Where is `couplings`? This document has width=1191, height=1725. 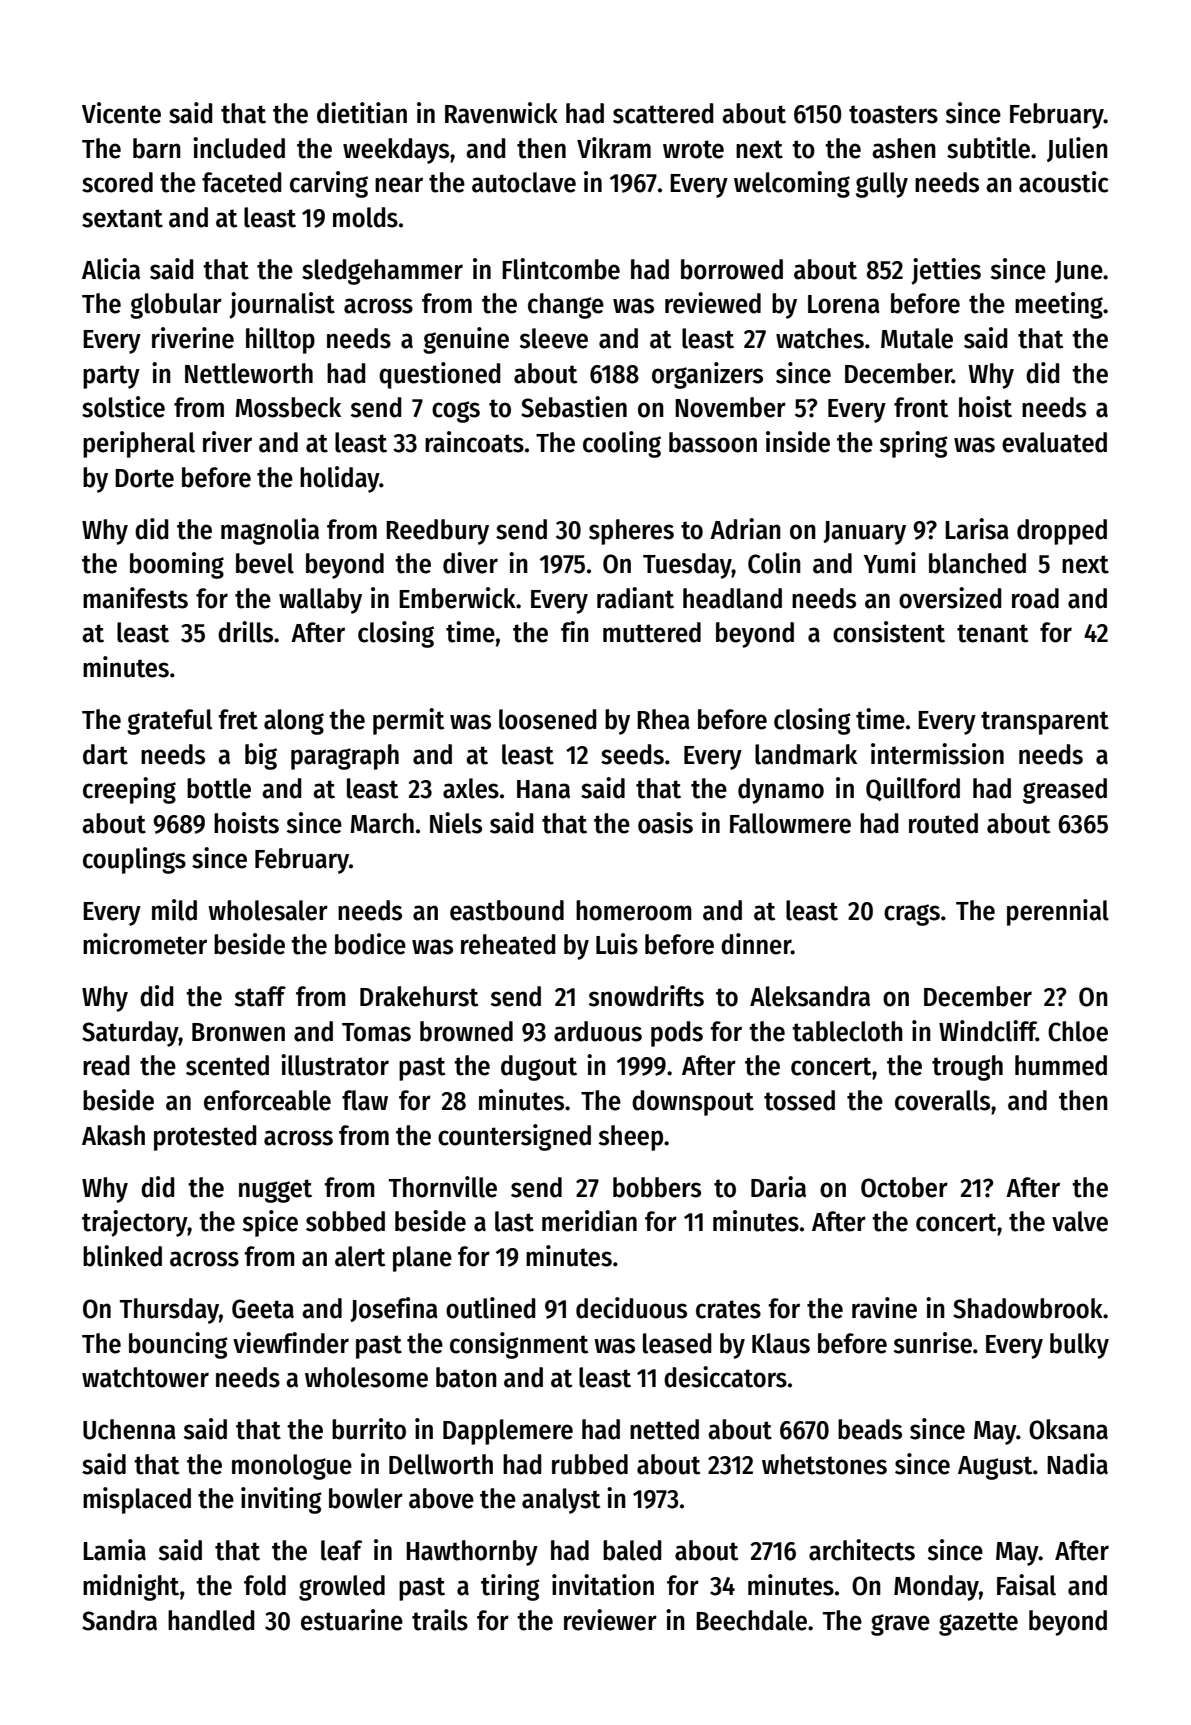
couplings is located at coordinates (134, 860).
